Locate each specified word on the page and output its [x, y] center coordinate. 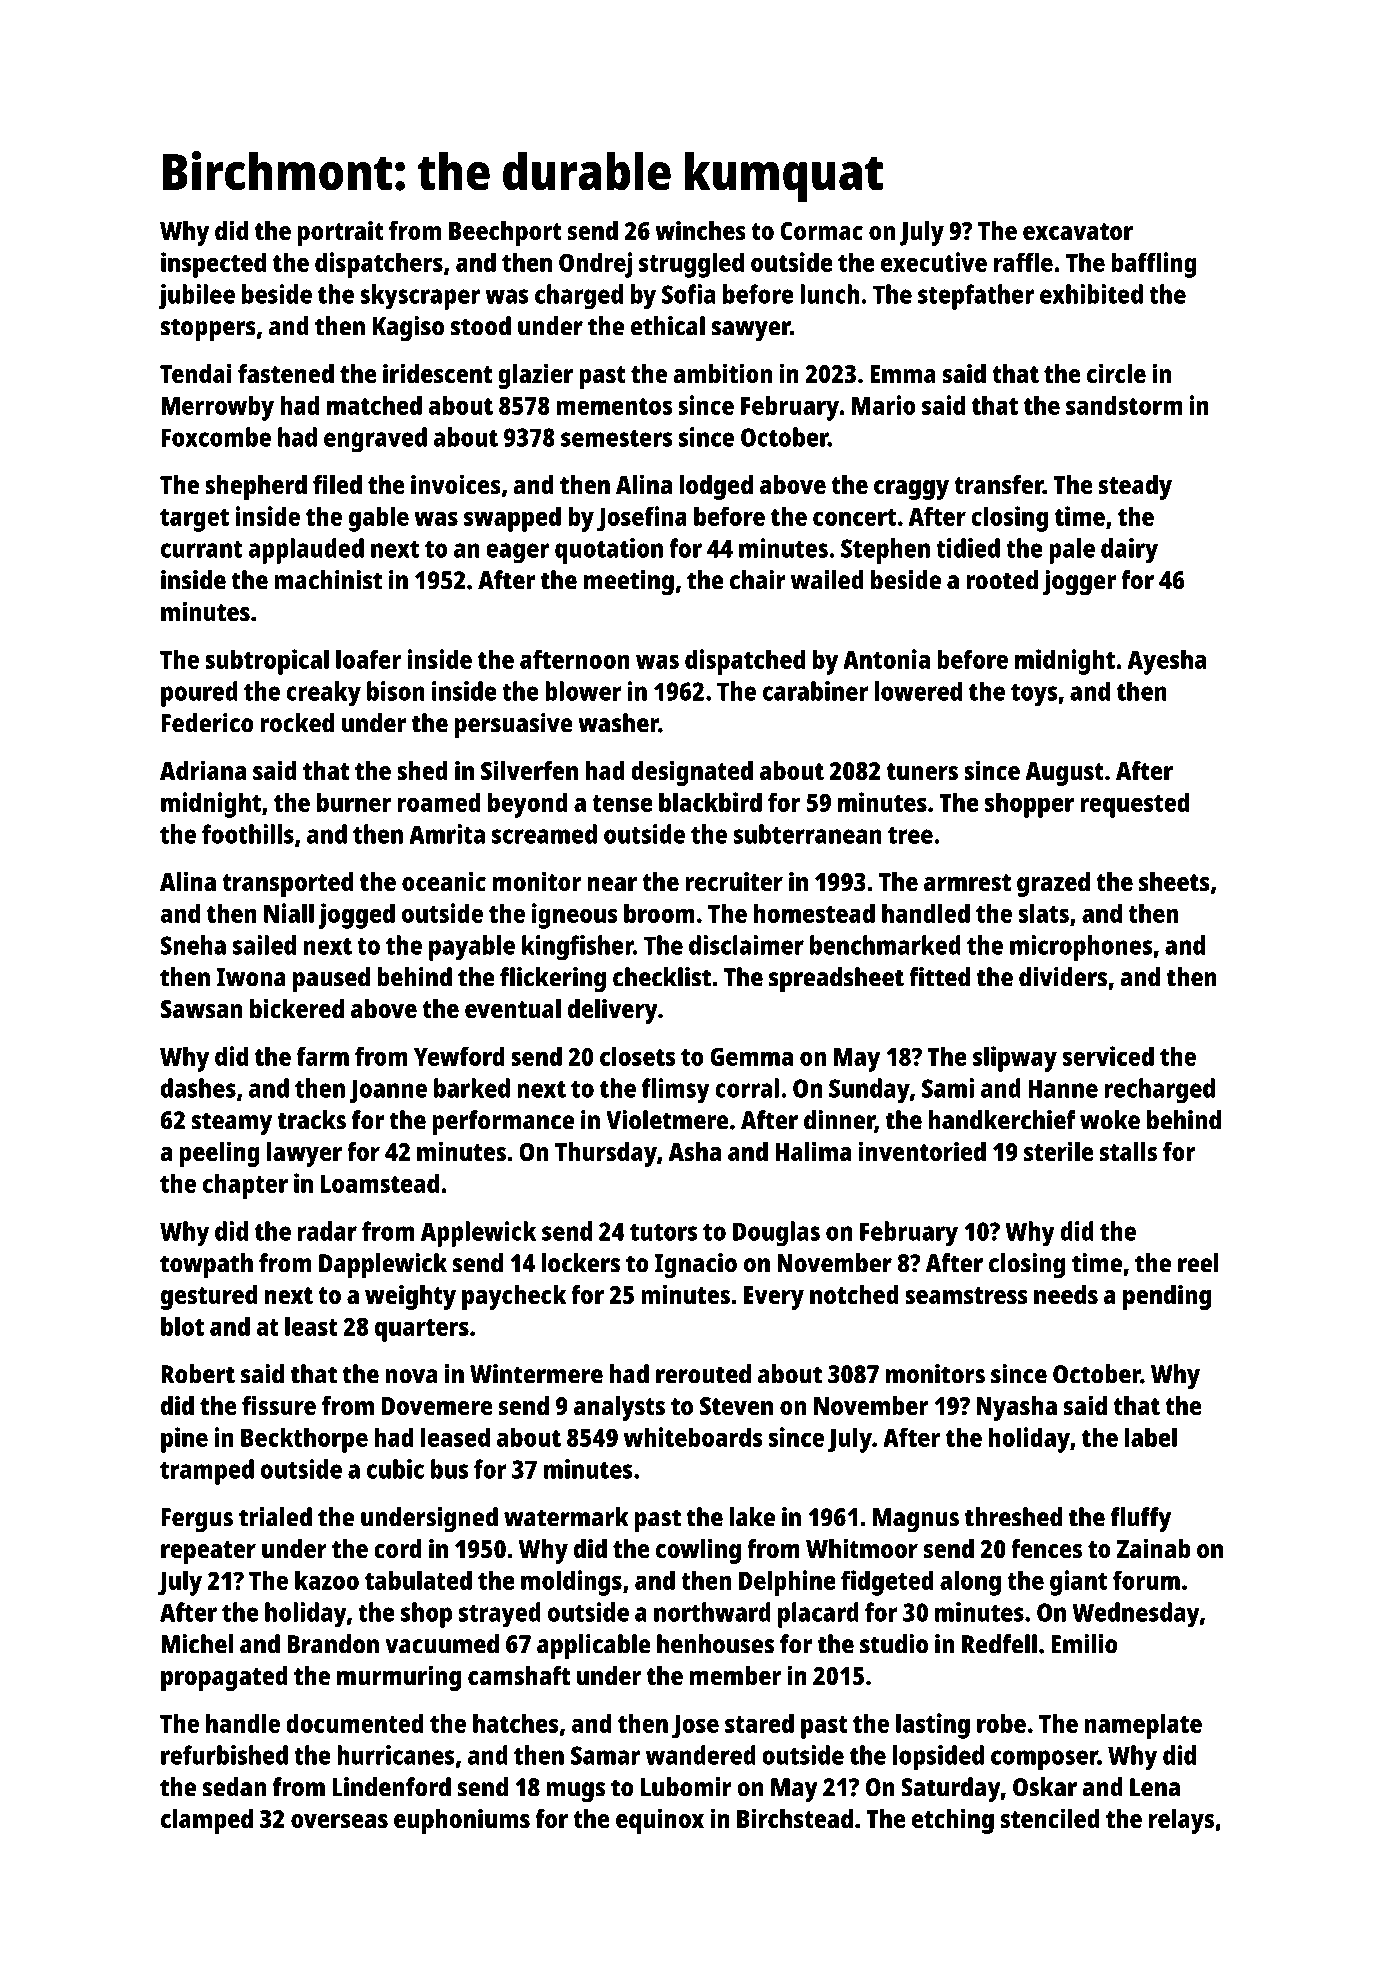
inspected [213, 265]
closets [637, 1056]
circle [1116, 373]
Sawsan [201, 1009]
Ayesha [1166, 662]
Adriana [203, 770]
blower [583, 691]
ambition [722, 373]
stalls [1128, 1151]
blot [182, 1326]
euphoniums [462, 1821]
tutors [664, 1232]
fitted [939, 977]
